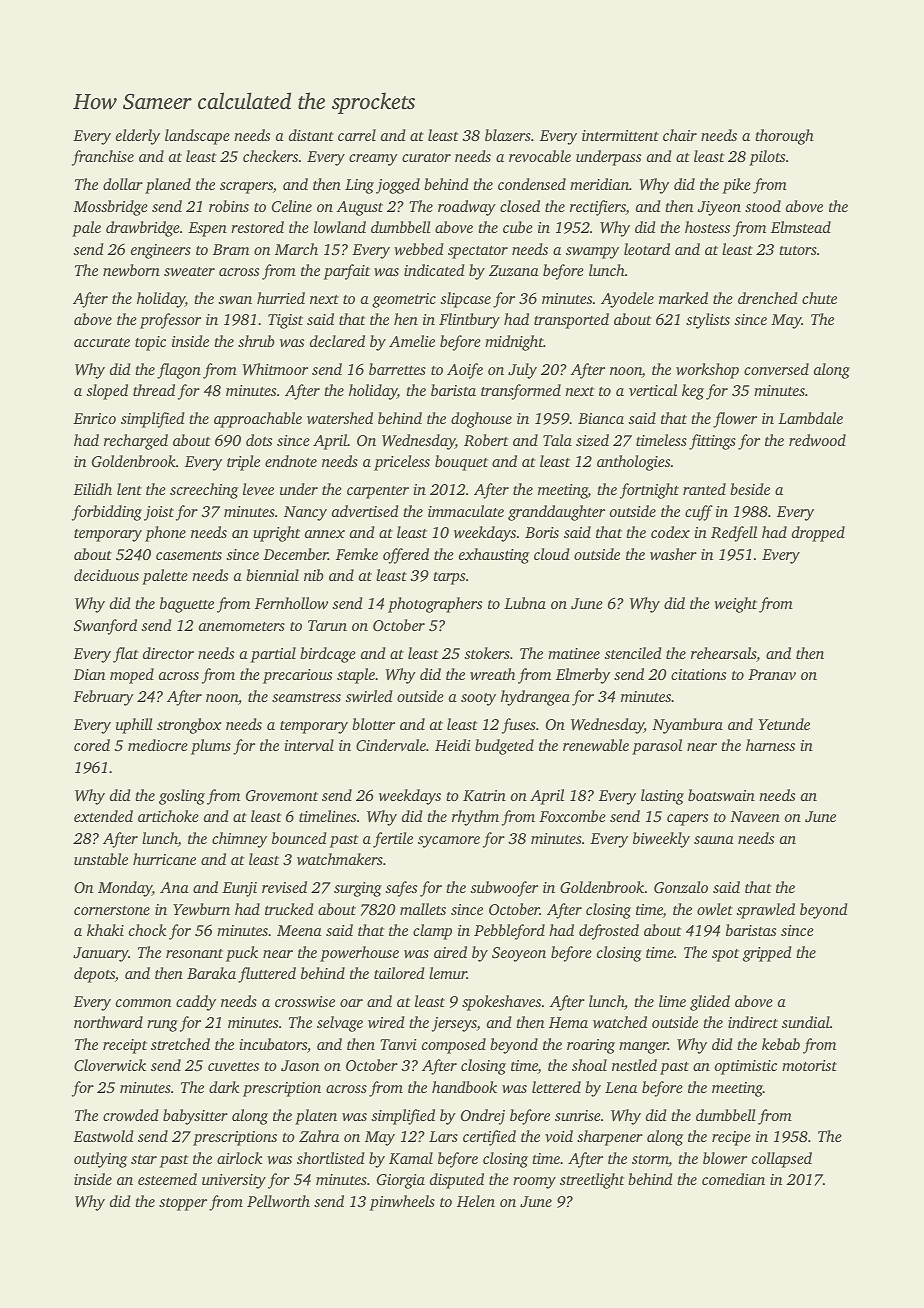  I want to click on biweekly, so click(661, 840).
